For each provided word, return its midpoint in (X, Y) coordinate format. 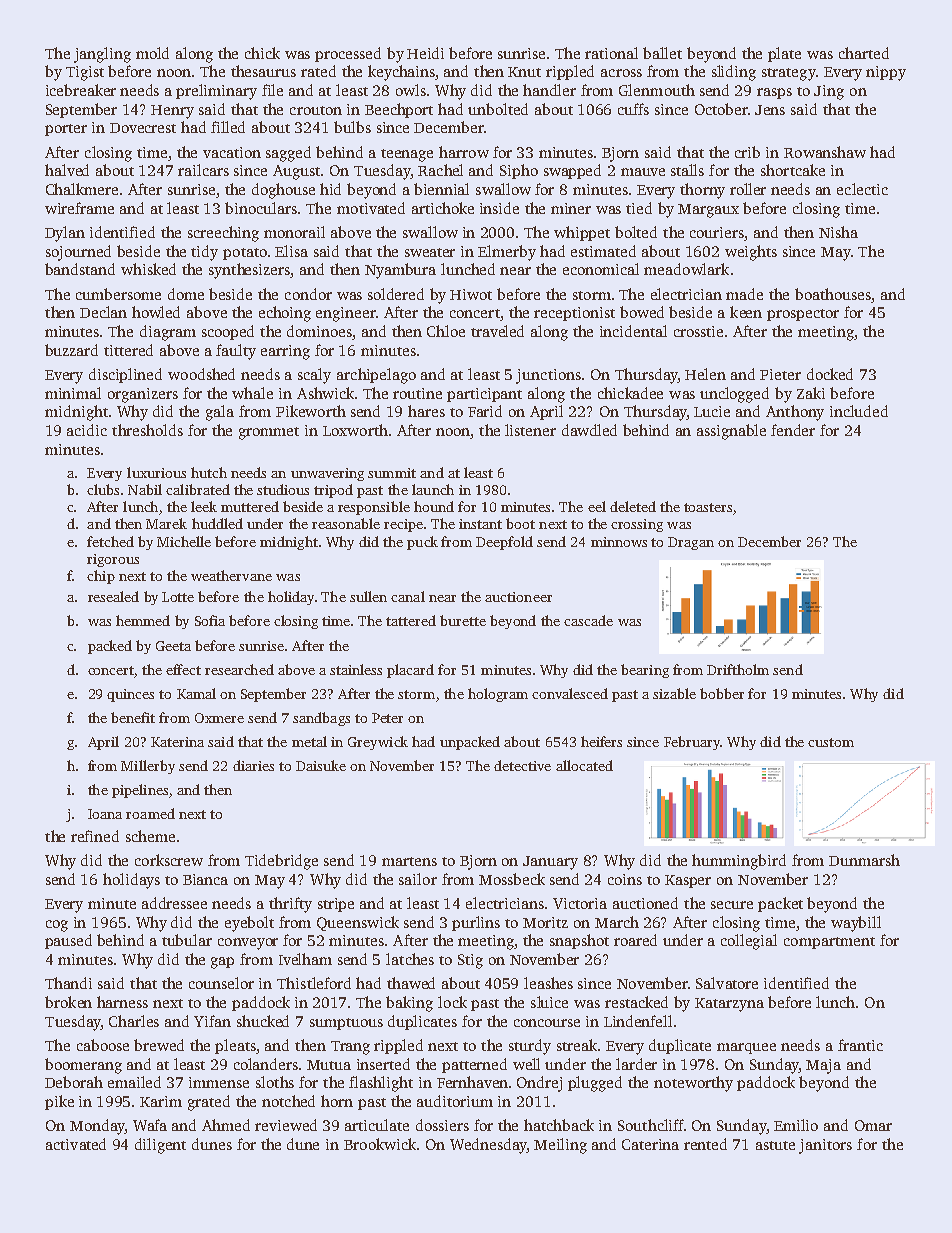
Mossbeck (512, 879)
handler (549, 90)
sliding (734, 73)
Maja (823, 1066)
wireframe (79, 208)
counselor (221, 983)
